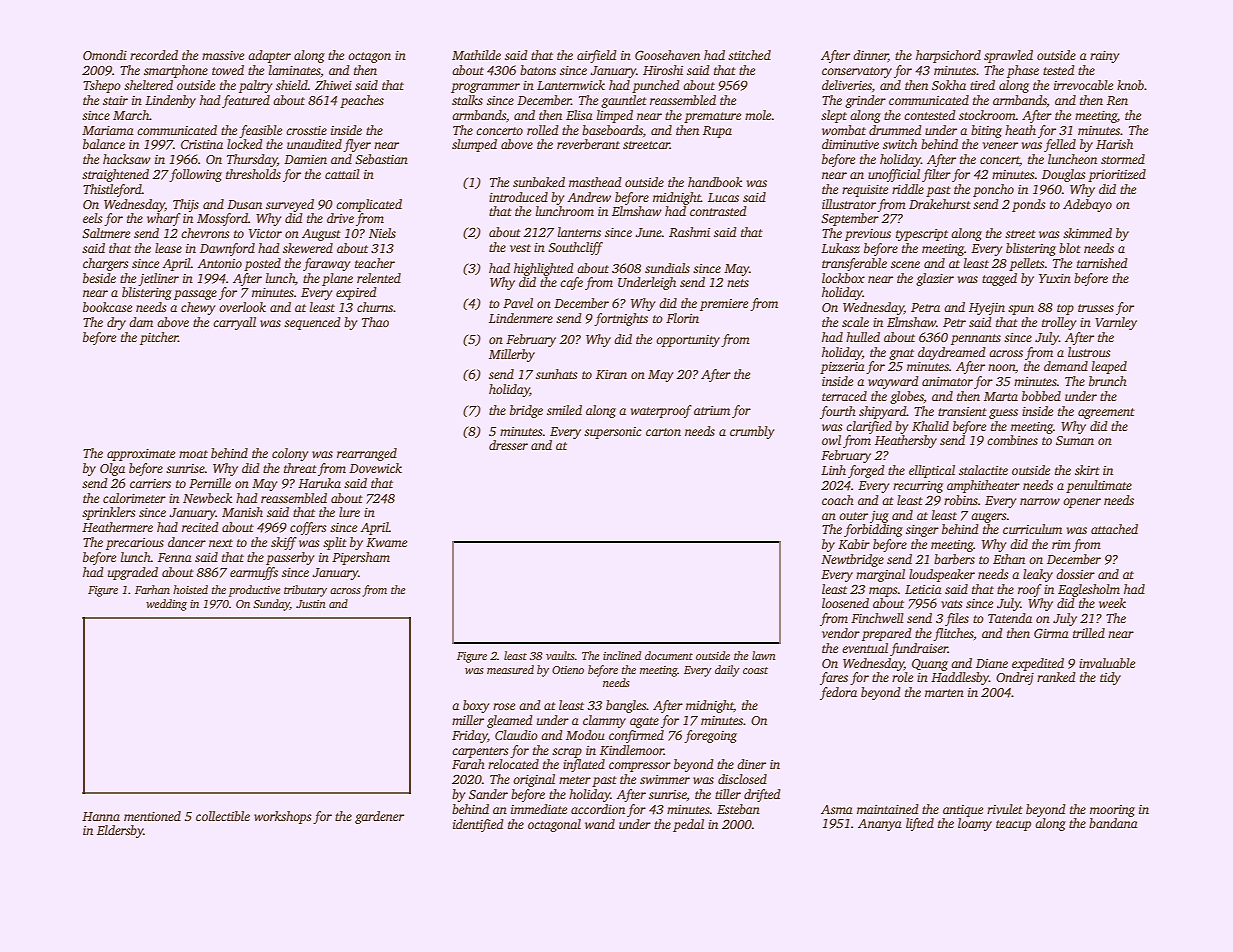  I want to click on mooring, so click(1112, 811).
